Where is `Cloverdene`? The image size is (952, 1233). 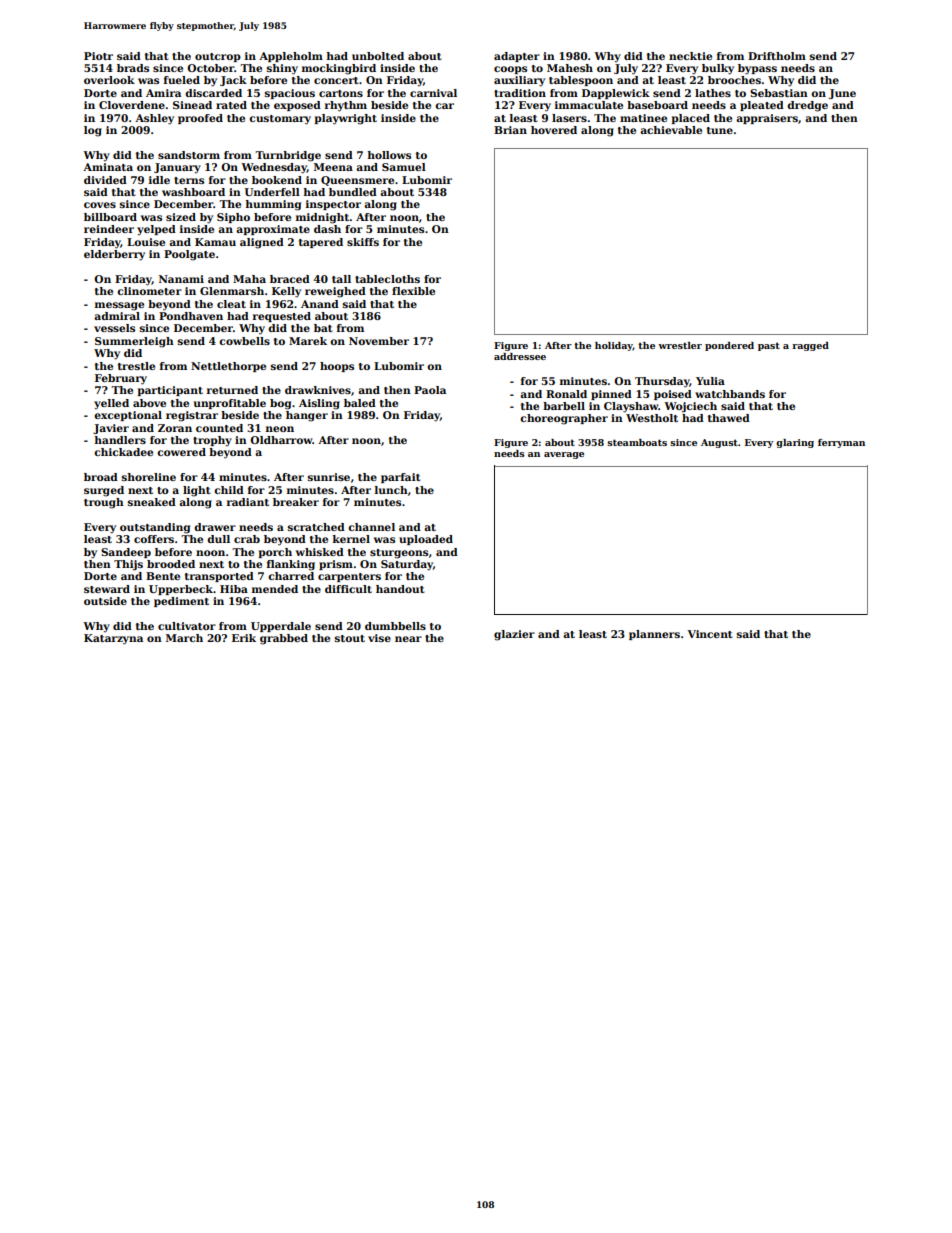 Cloverdene is located at coordinates (132, 105).
